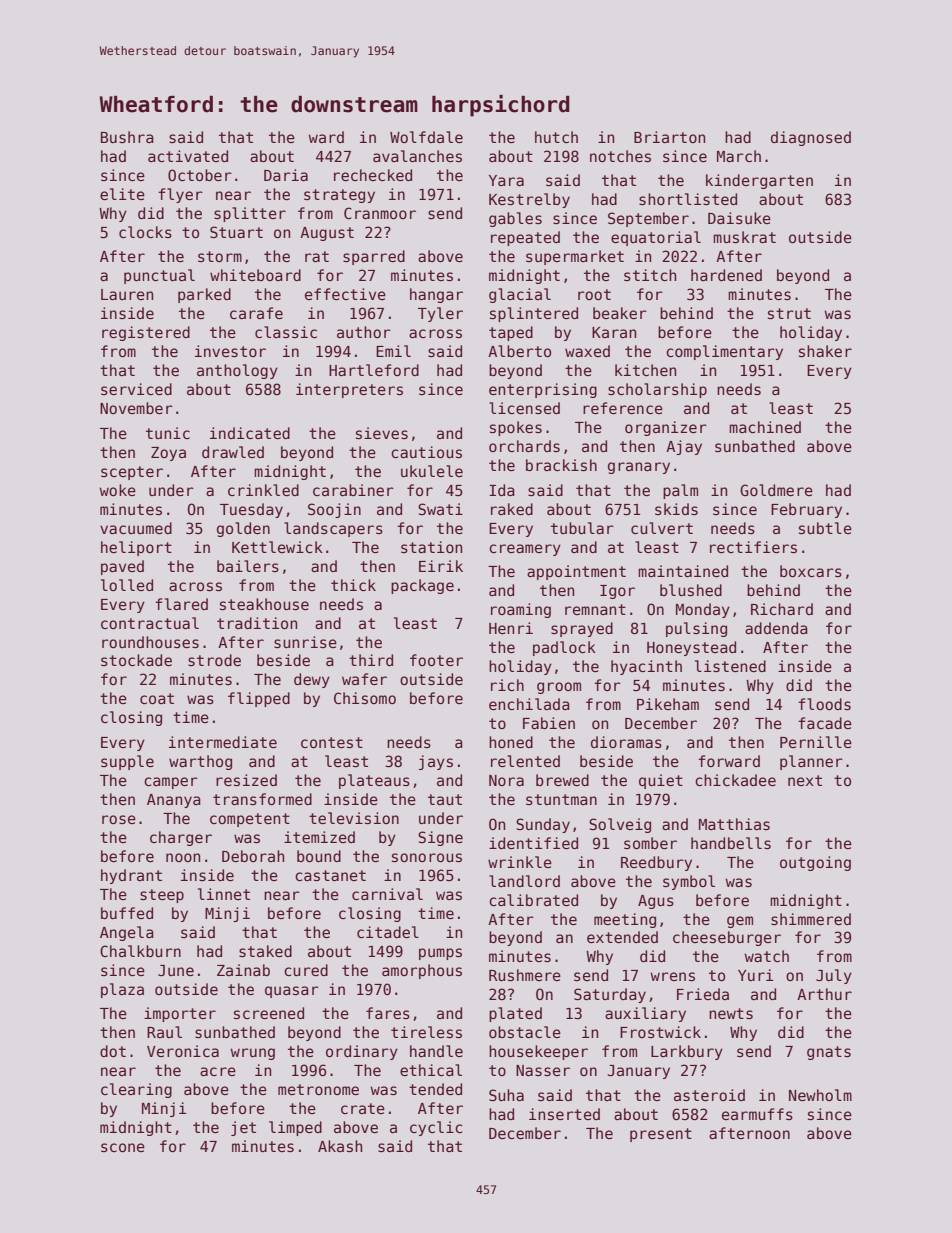  Describe the element at coordinates (349, 390) in the screenshot. I see `interpreters` at that location.
